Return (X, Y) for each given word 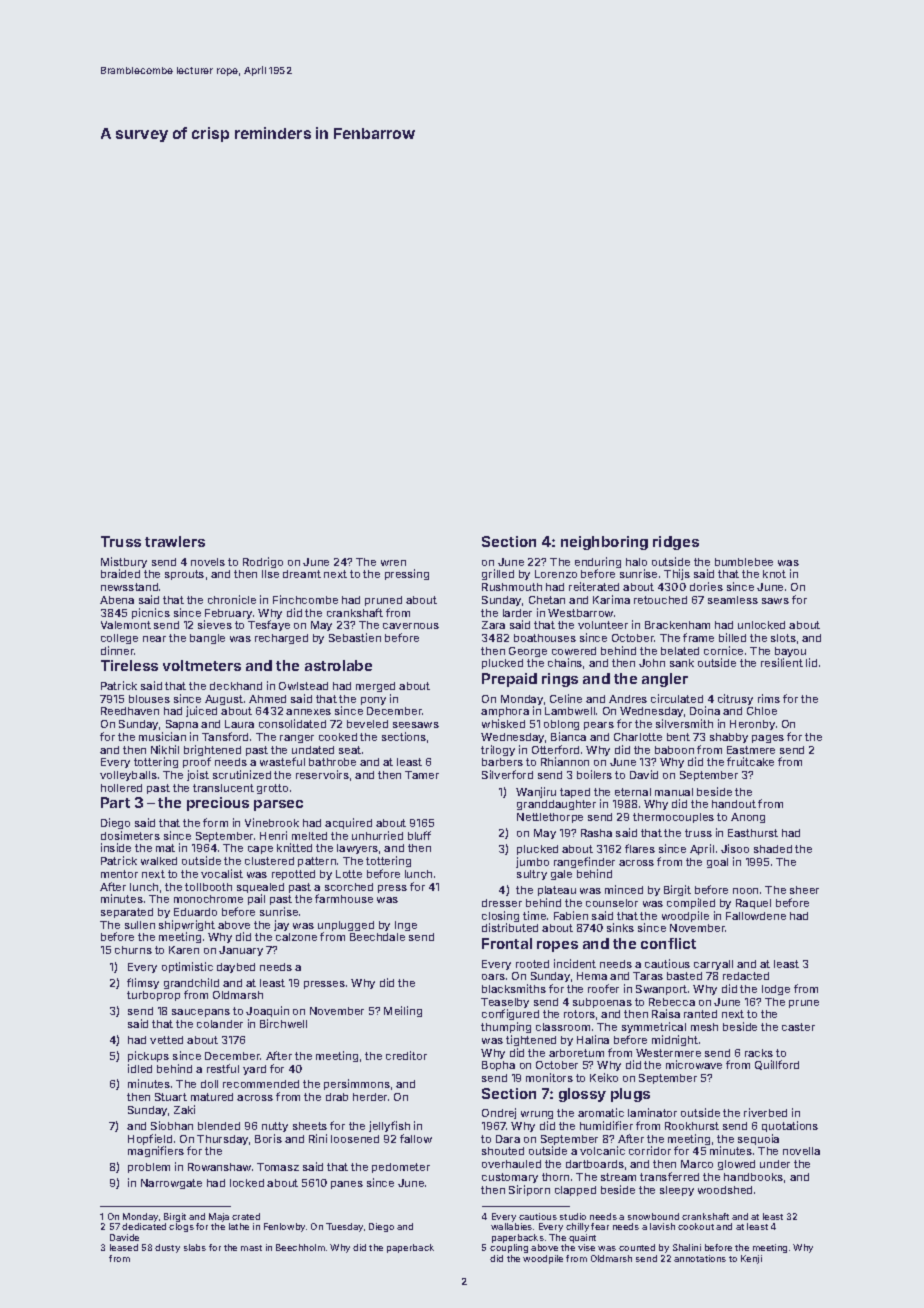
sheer (804, 890)
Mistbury (124, 562)
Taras (648, 976)
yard (254, 1070)
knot (774, 574)
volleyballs (128, 776)
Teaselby (505, 1003)
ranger (297, 739)
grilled (498, 574)
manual (674, 792)
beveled (367, 724)
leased (124, 1247)
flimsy (143, 983)
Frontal (507, 943)
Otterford (555, 749)
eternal (633, 792)
